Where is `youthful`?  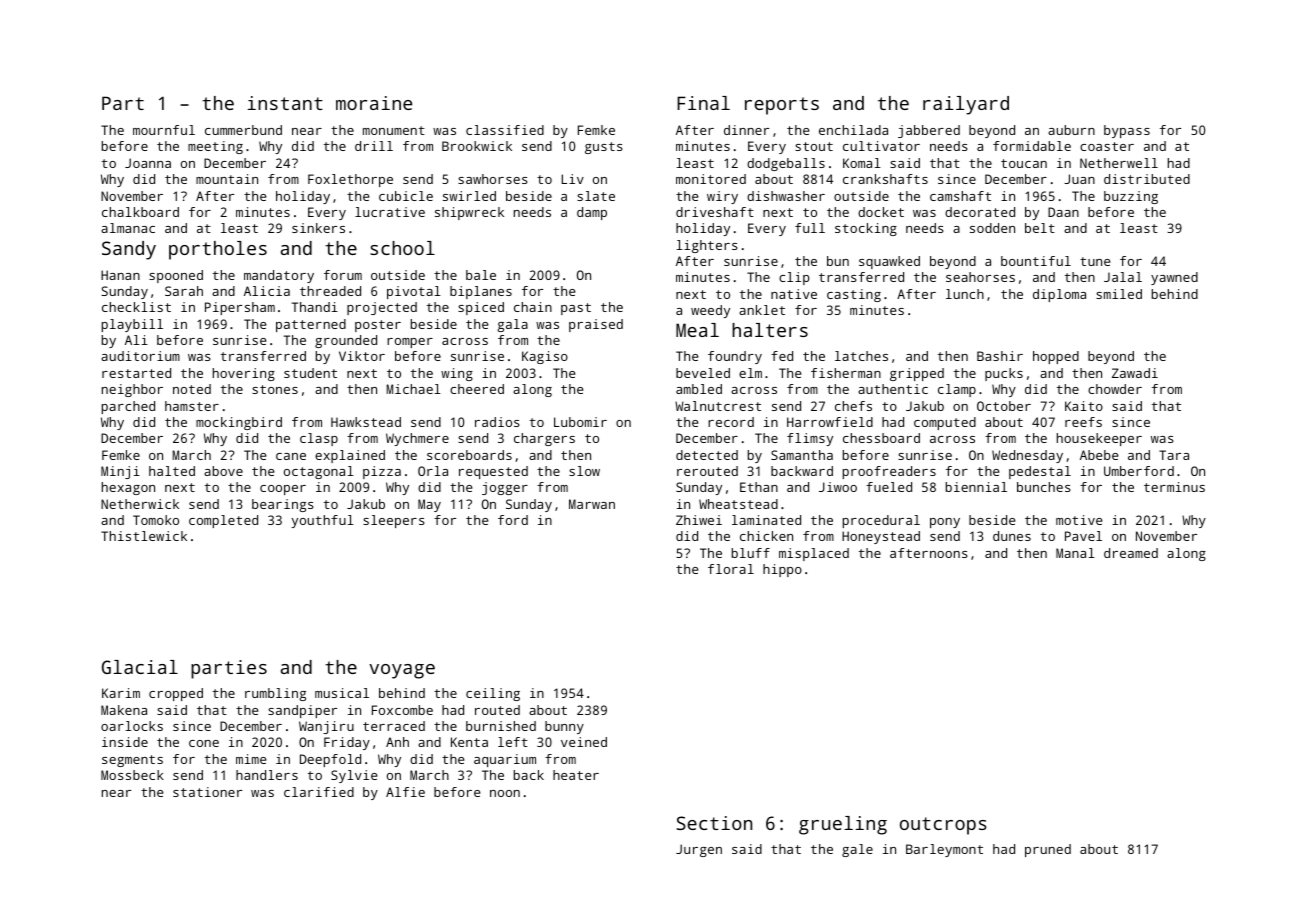
youthful is located at coordinates (322, 521).
